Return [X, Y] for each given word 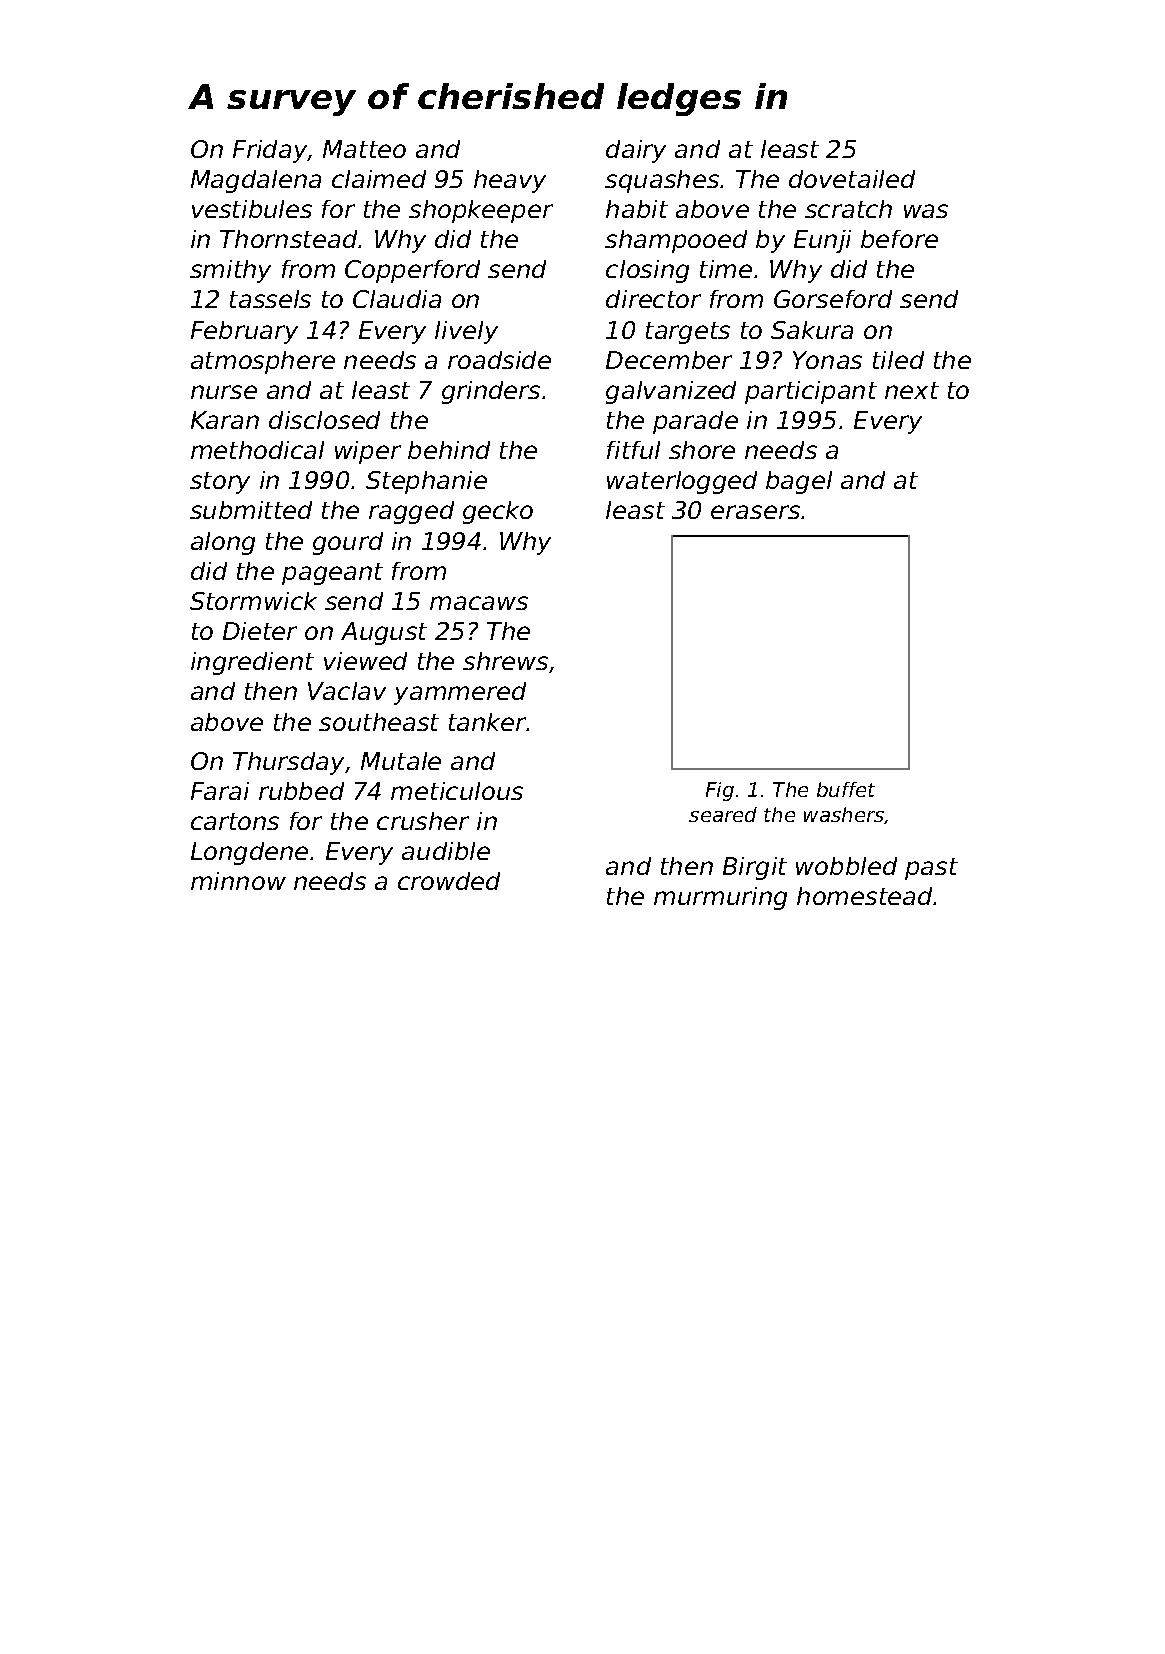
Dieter [260, 631]
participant [811, 392]
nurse [224, 392]
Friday [270, 151]
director [653, 299]
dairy [636, 151]
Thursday [288, 763]
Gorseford [833, 299]
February [244, 332]
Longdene [249, 853]
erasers [755, 512]
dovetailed [852, 179]
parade [695, 422]
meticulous [457, 791]
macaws [479, 603]
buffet [846, 789]
